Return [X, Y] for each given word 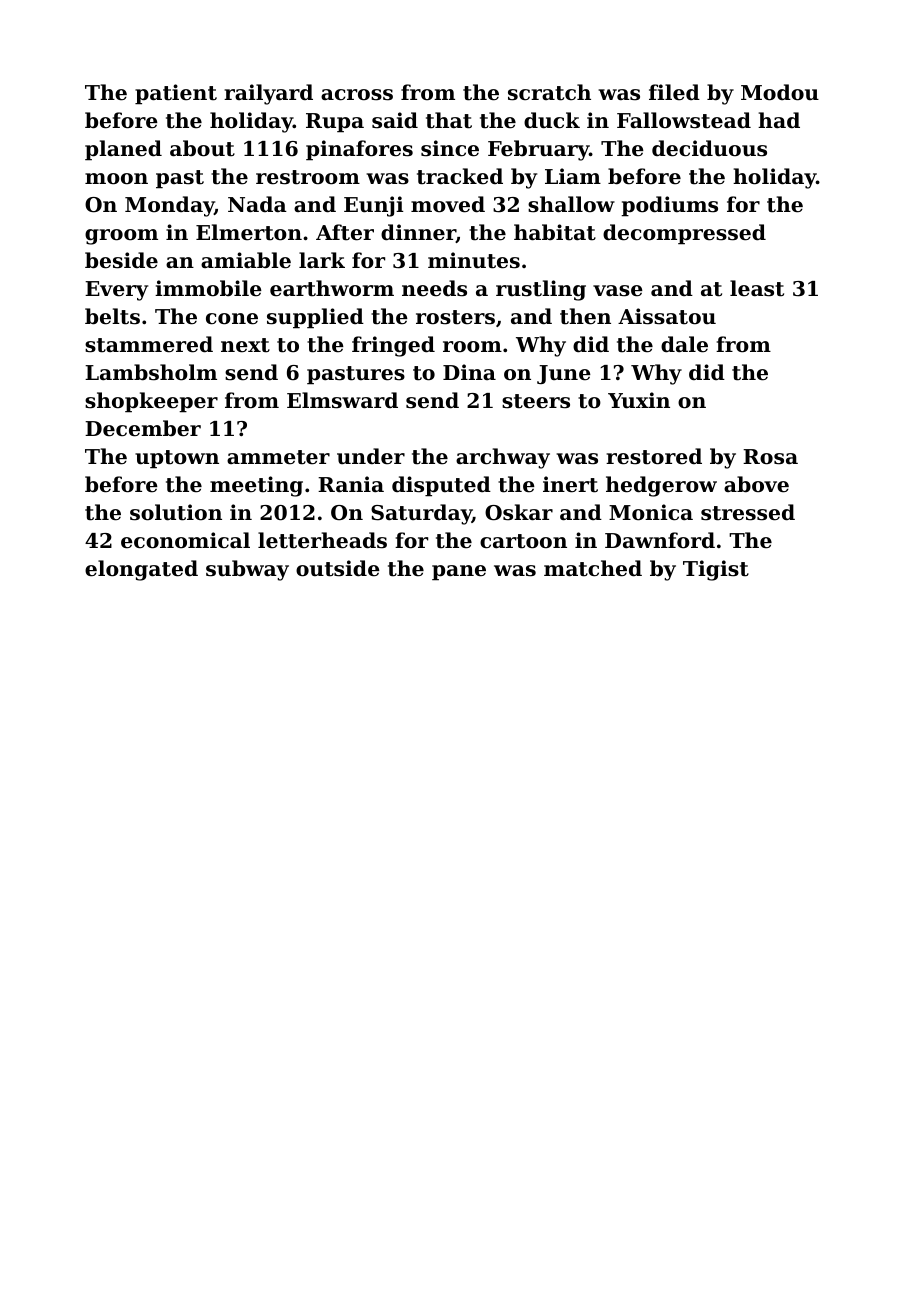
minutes [474, 260]
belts [112, 316]
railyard [268, 94]
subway [247, 570]
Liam [573, 176]
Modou [780, 92]
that [449, 120]
